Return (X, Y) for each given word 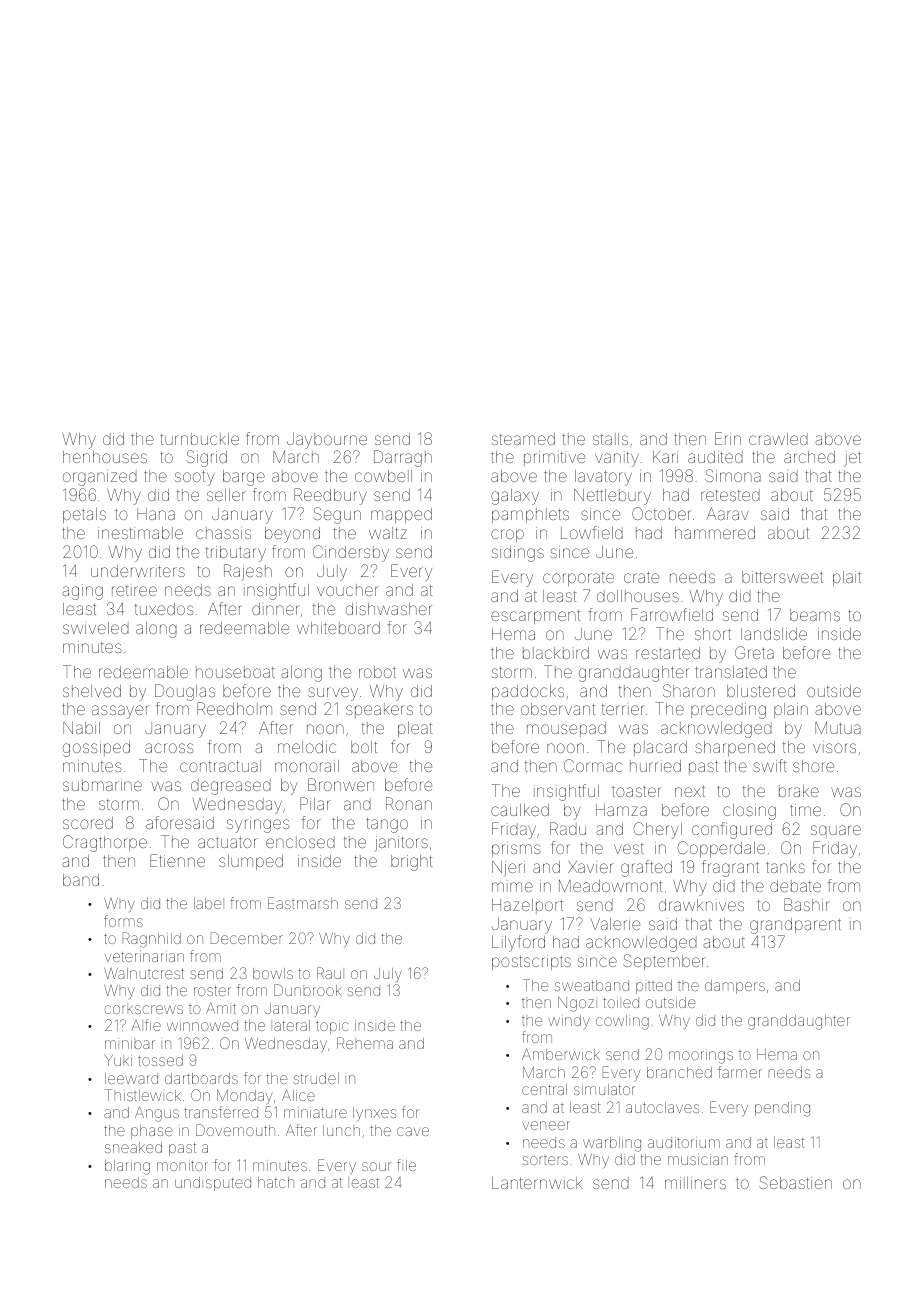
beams (815, 615)
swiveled (96, 628)
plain (791, 710)
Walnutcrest (144, 973)
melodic (307, 747)
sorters (545, 1160)
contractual (220, 766)
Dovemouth (235, 1130)
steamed (523, 439)
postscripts (531, 962)
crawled (778, 439)
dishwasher (389, 609)
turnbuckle (199, 439)
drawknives (701, 905)
